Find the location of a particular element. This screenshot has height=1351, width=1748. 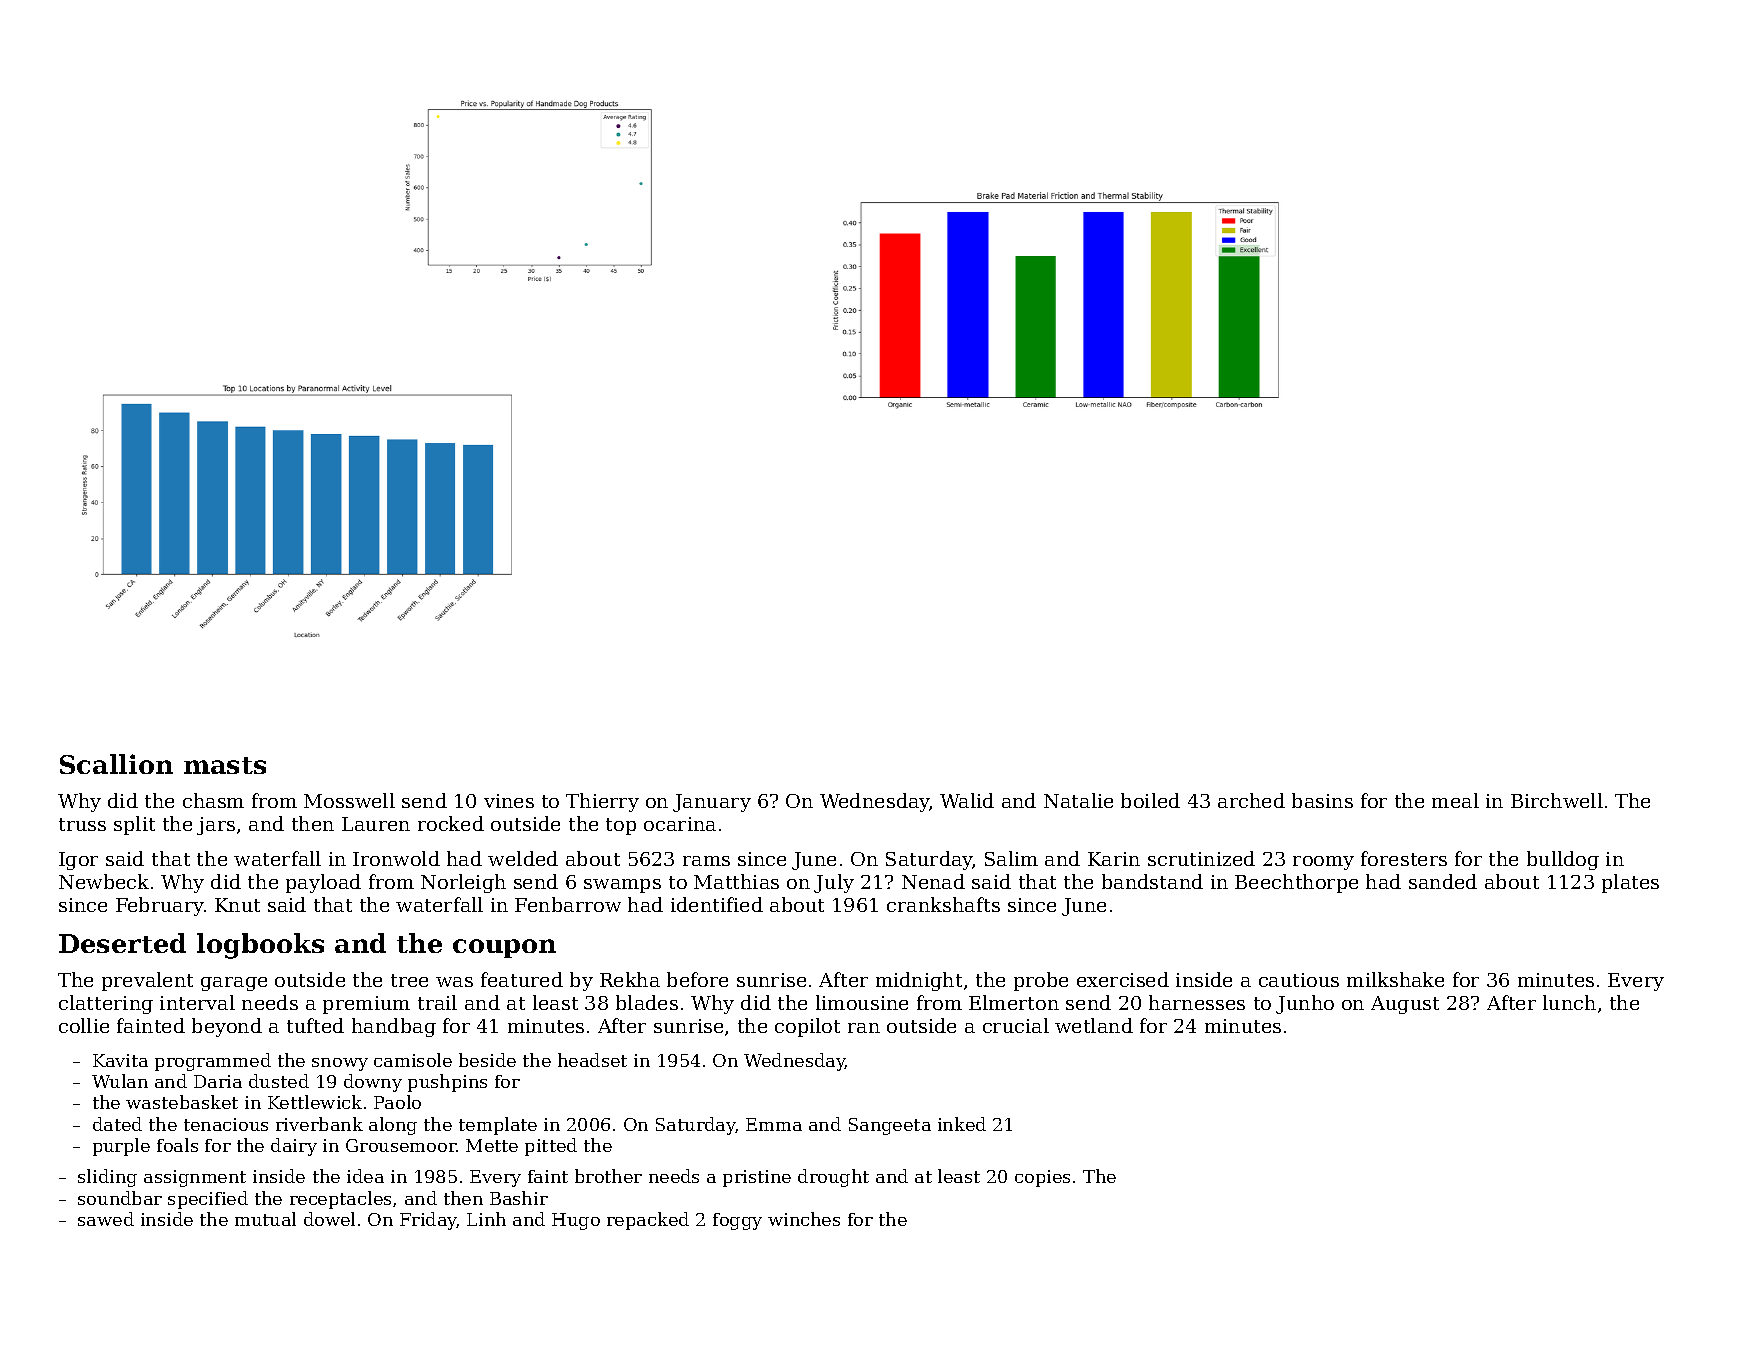

copies is located at coordinates (1042, 1178).
